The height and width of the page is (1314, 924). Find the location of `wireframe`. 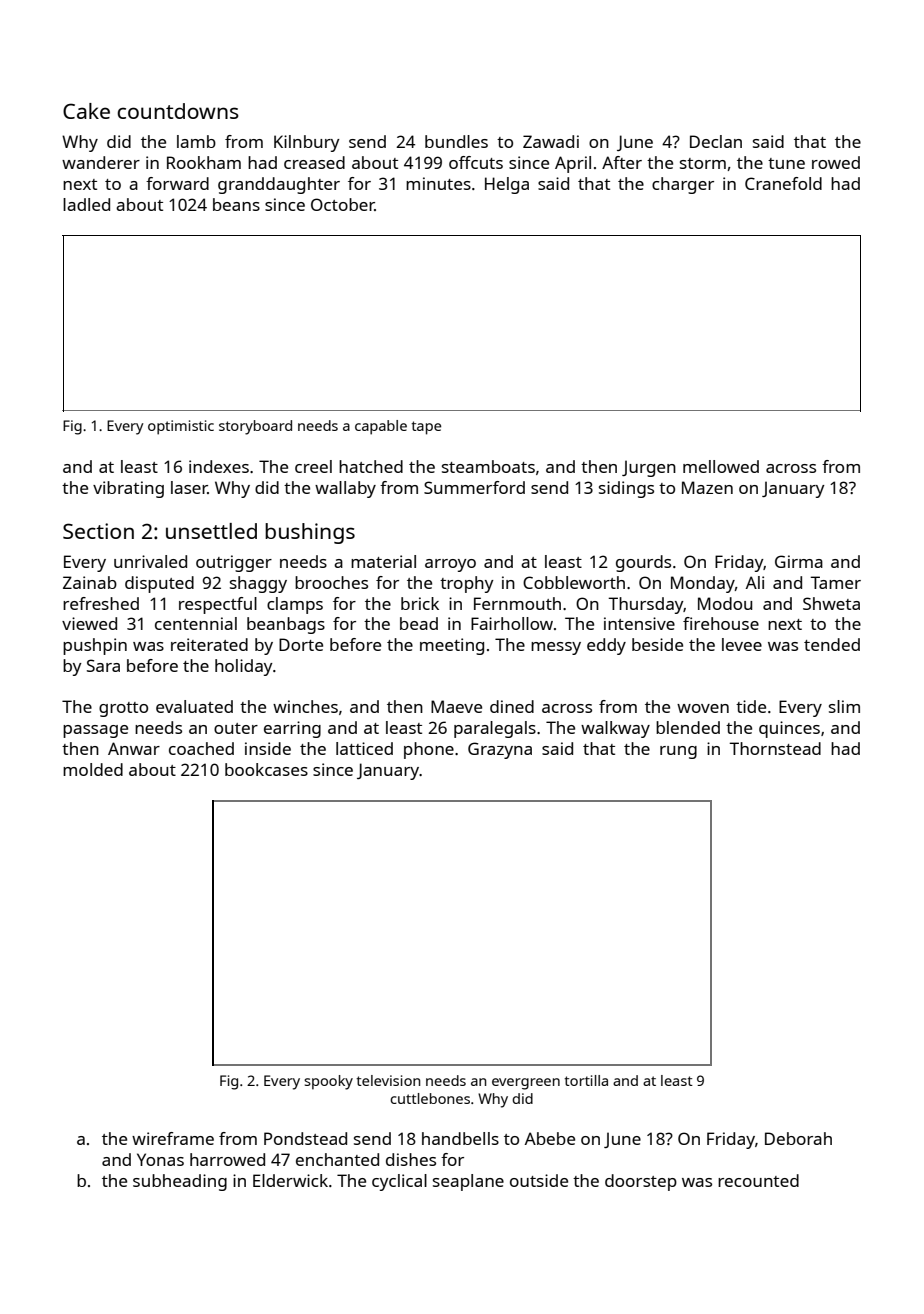

wireframe is located at coordinates (173, 1138).
